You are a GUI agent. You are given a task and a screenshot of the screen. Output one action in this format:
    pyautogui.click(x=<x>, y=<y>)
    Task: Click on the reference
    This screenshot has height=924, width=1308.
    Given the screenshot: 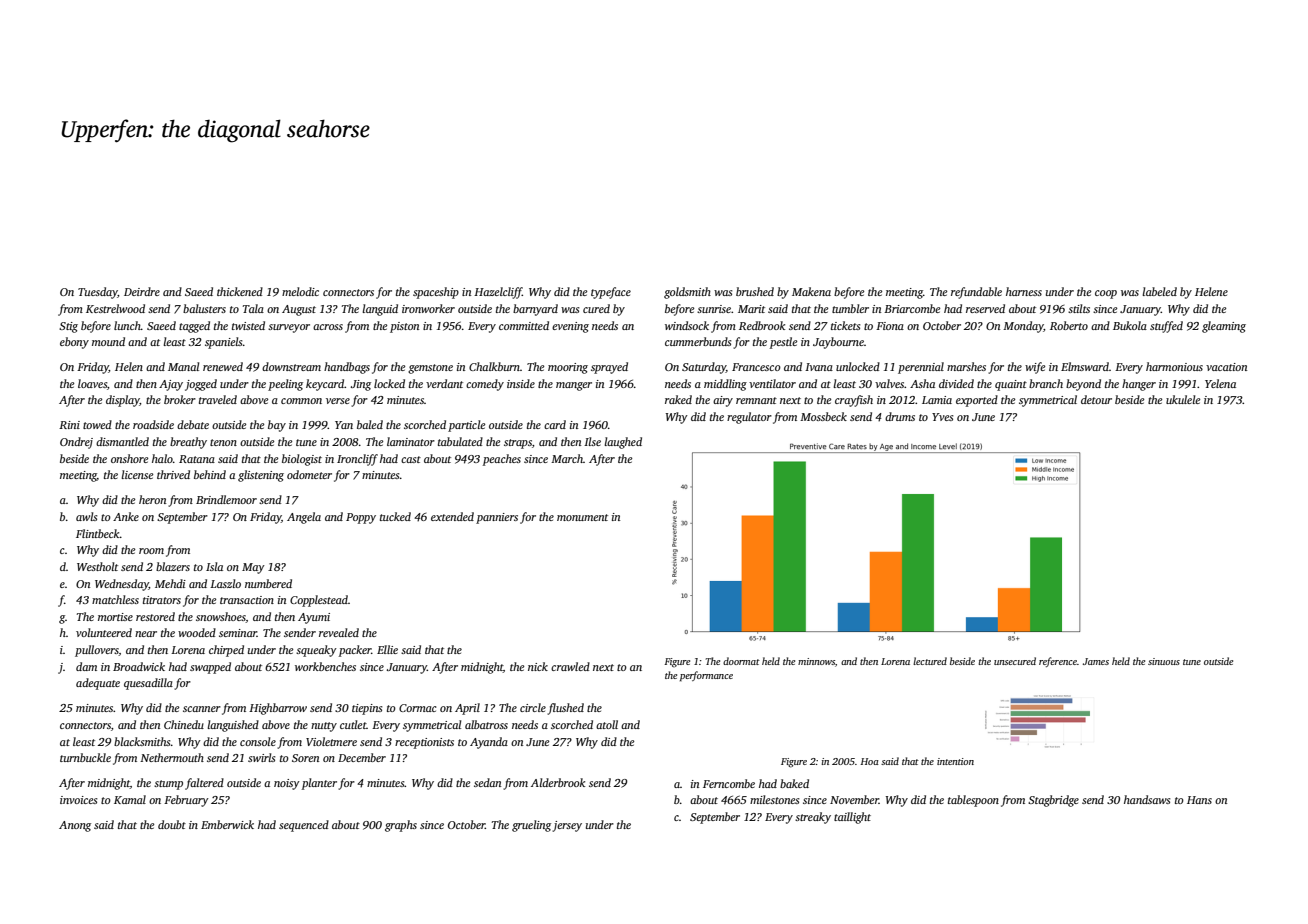 What is the action you would take?
    pyautogui.click(x=1058, y=662)
